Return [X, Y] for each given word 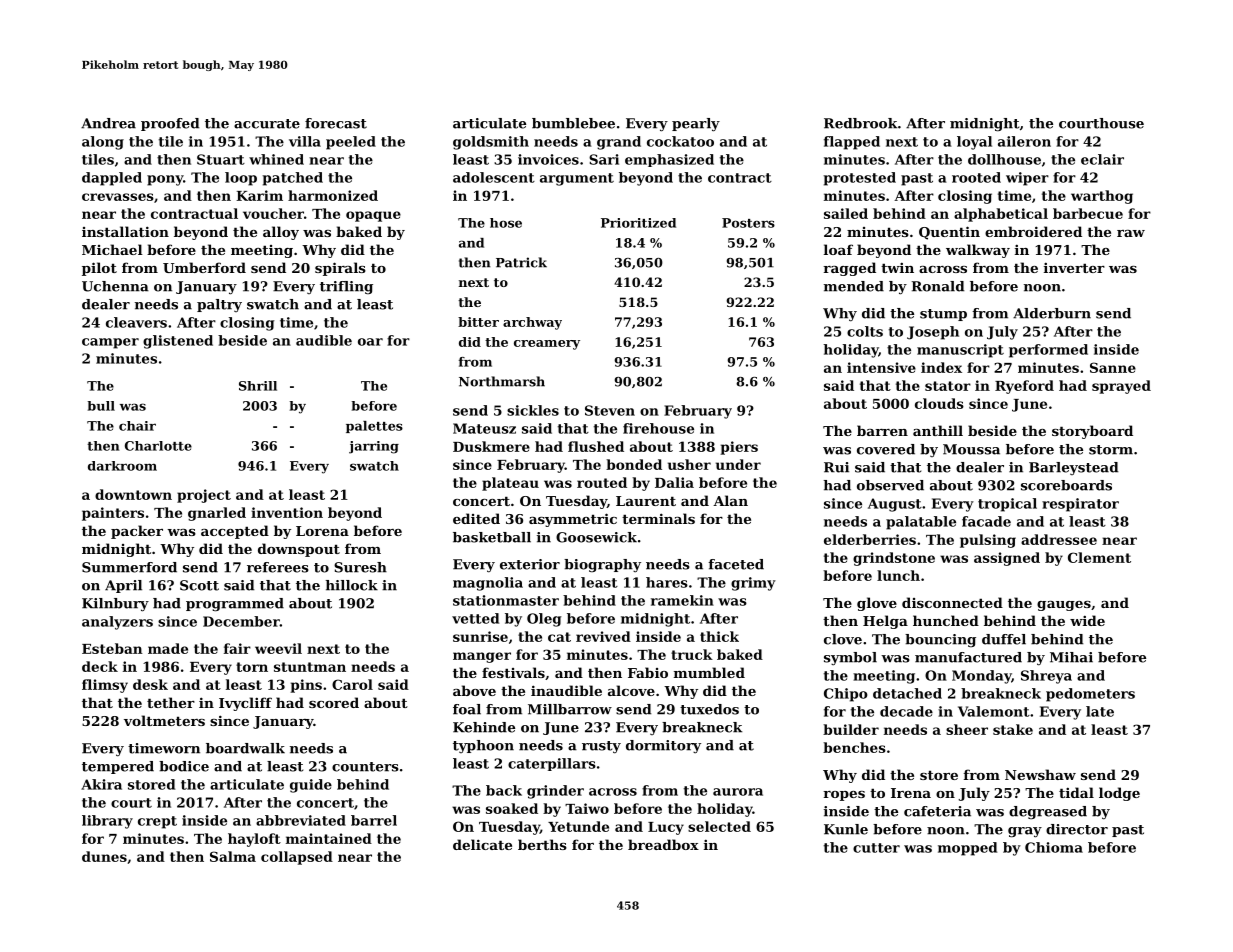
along [103, 143]
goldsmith [491, 143]
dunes [104, 856]
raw [1131, 233]
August [895, 505]
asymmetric [573, 520]
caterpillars [552, 764]
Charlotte [158, 446]
